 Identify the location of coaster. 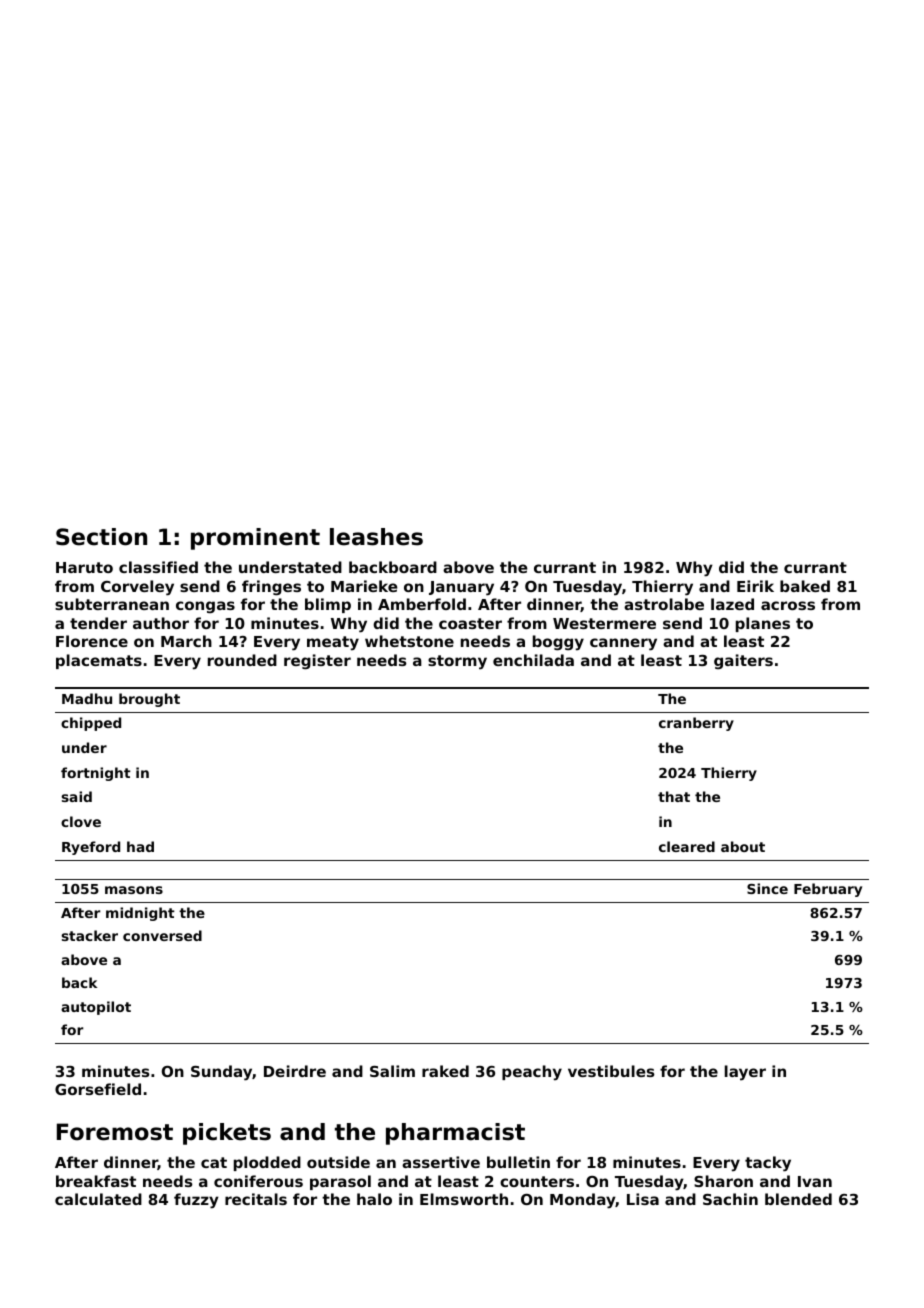
(470, 623).
